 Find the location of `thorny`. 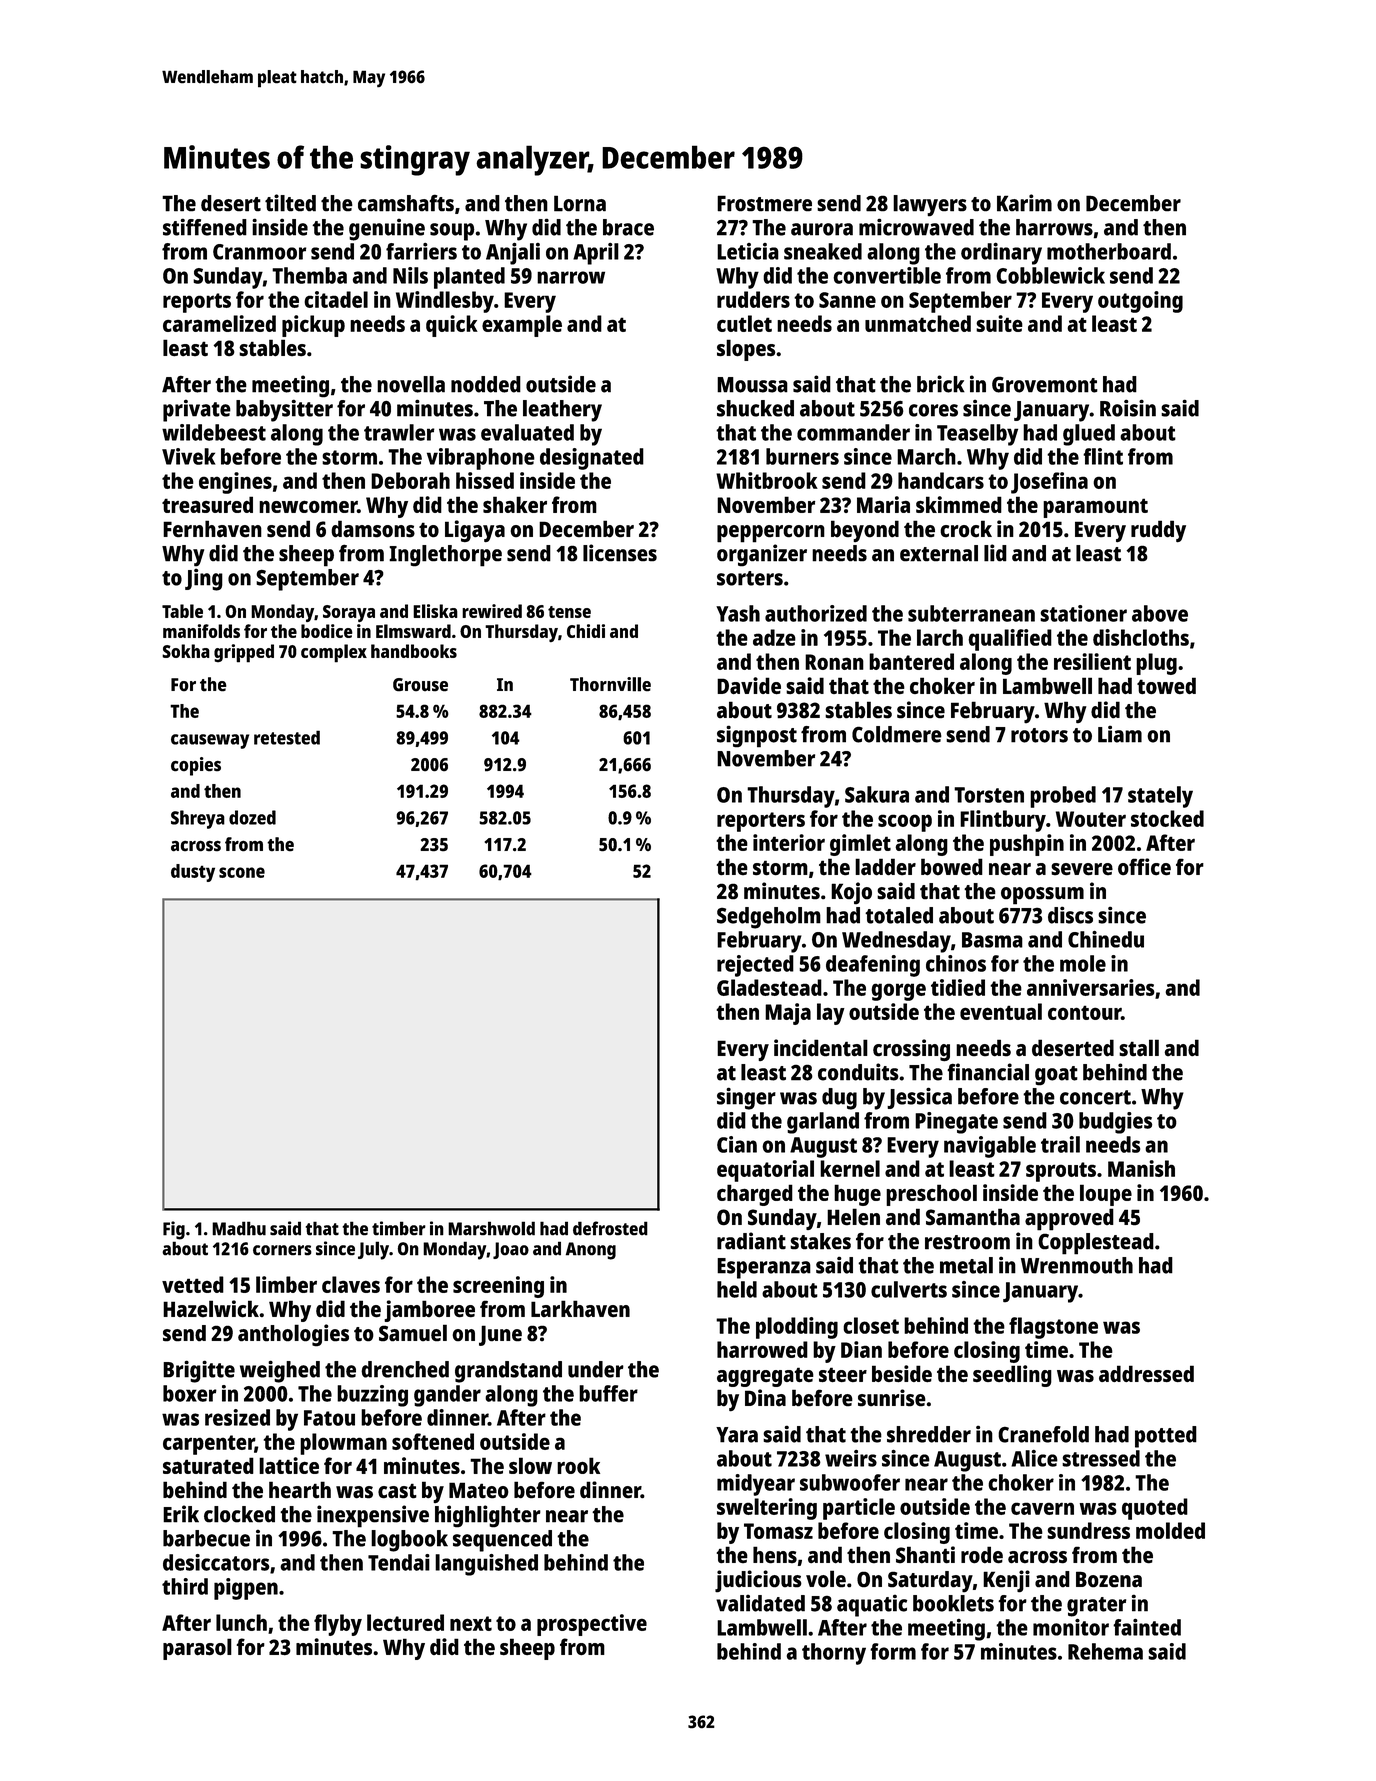

thorny is located at coordinates (834, 1654).
